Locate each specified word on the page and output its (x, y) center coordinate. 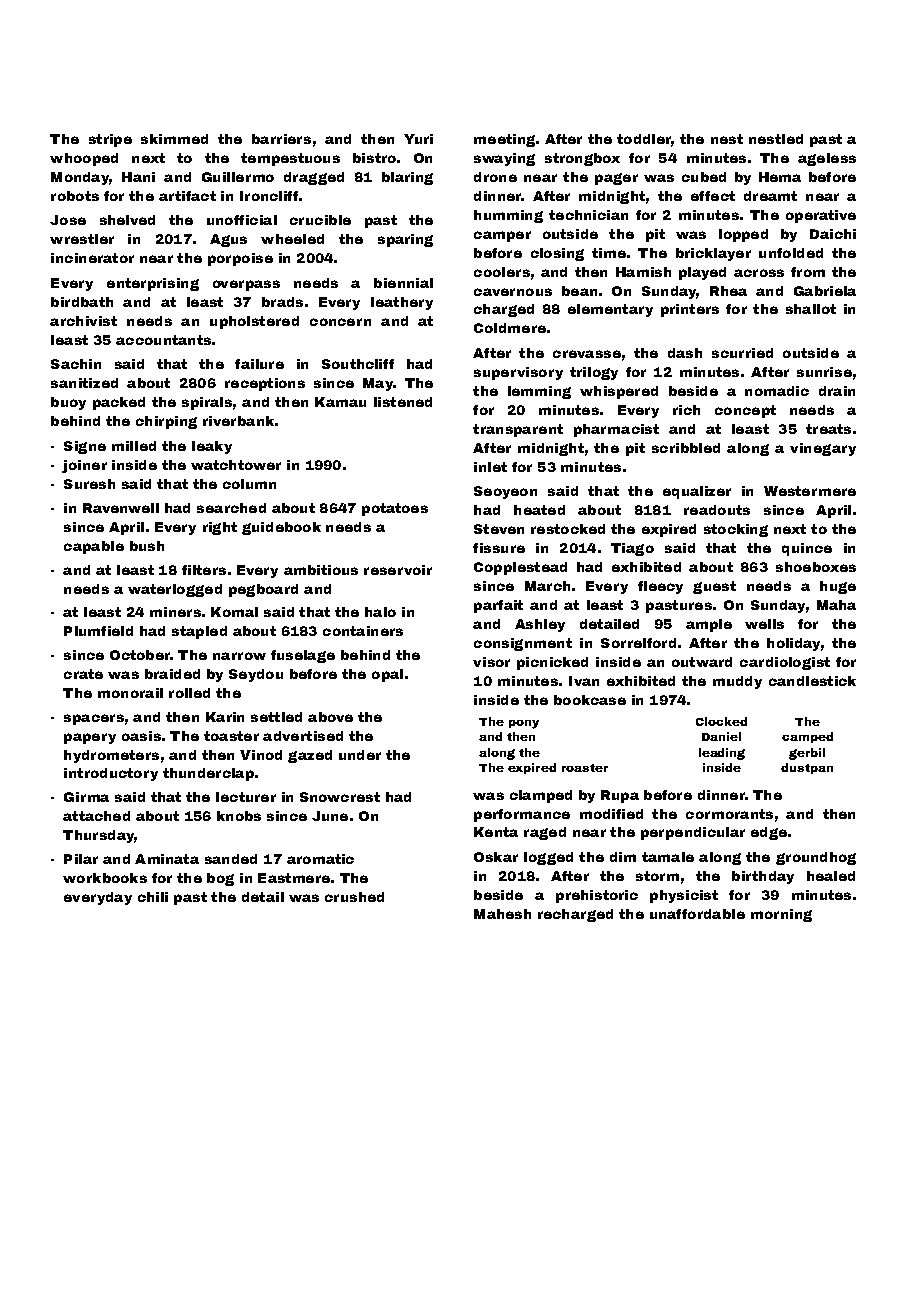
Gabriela (825, 291)
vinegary (823, 449)
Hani (138, 177)
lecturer (246, 797)
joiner (84, 466)
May (378, 384)
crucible (320, 220)
